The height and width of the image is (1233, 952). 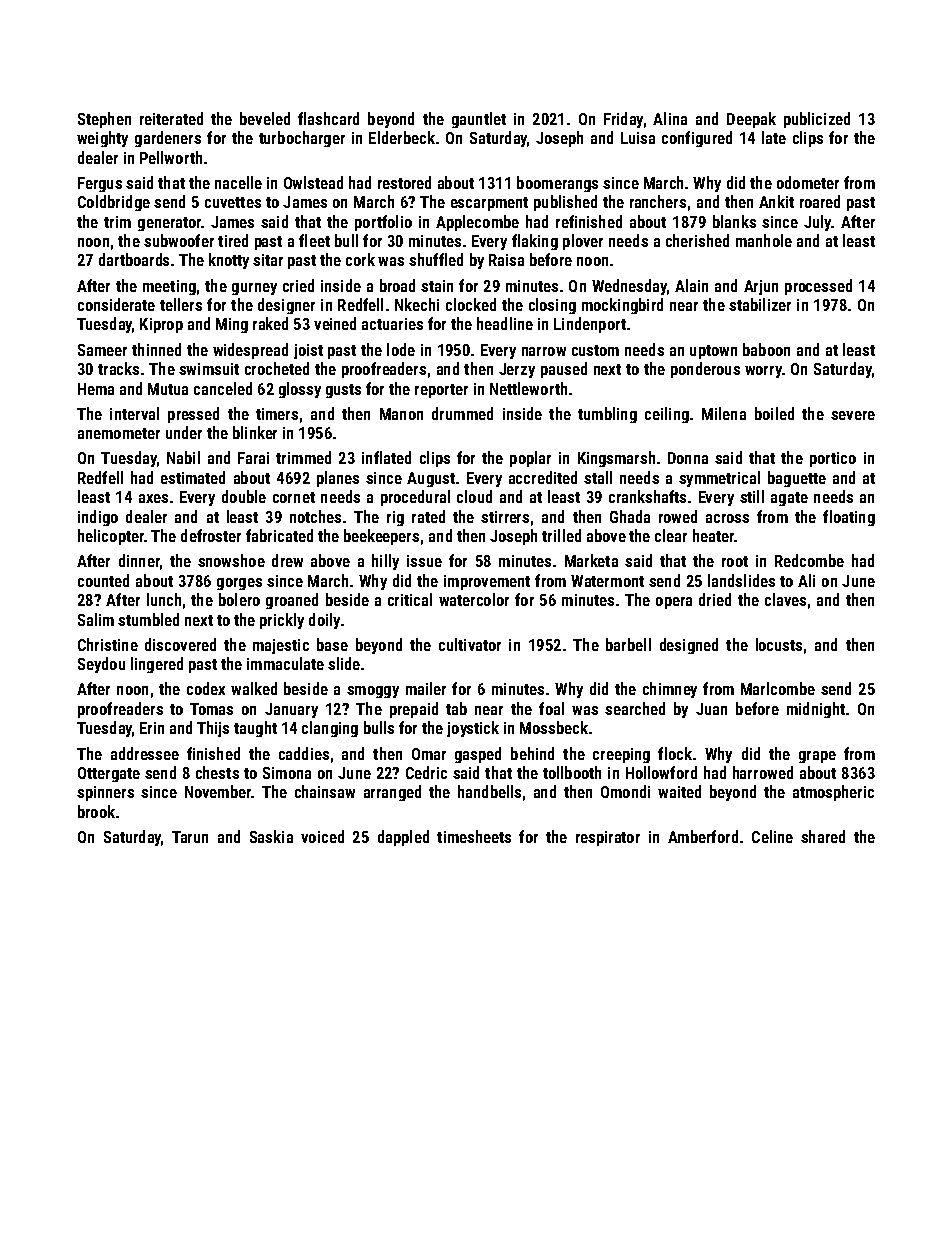 What do you see at coordinates (104, 120) in the image?
I see `Stephen` at bounding box center [104, 120].
